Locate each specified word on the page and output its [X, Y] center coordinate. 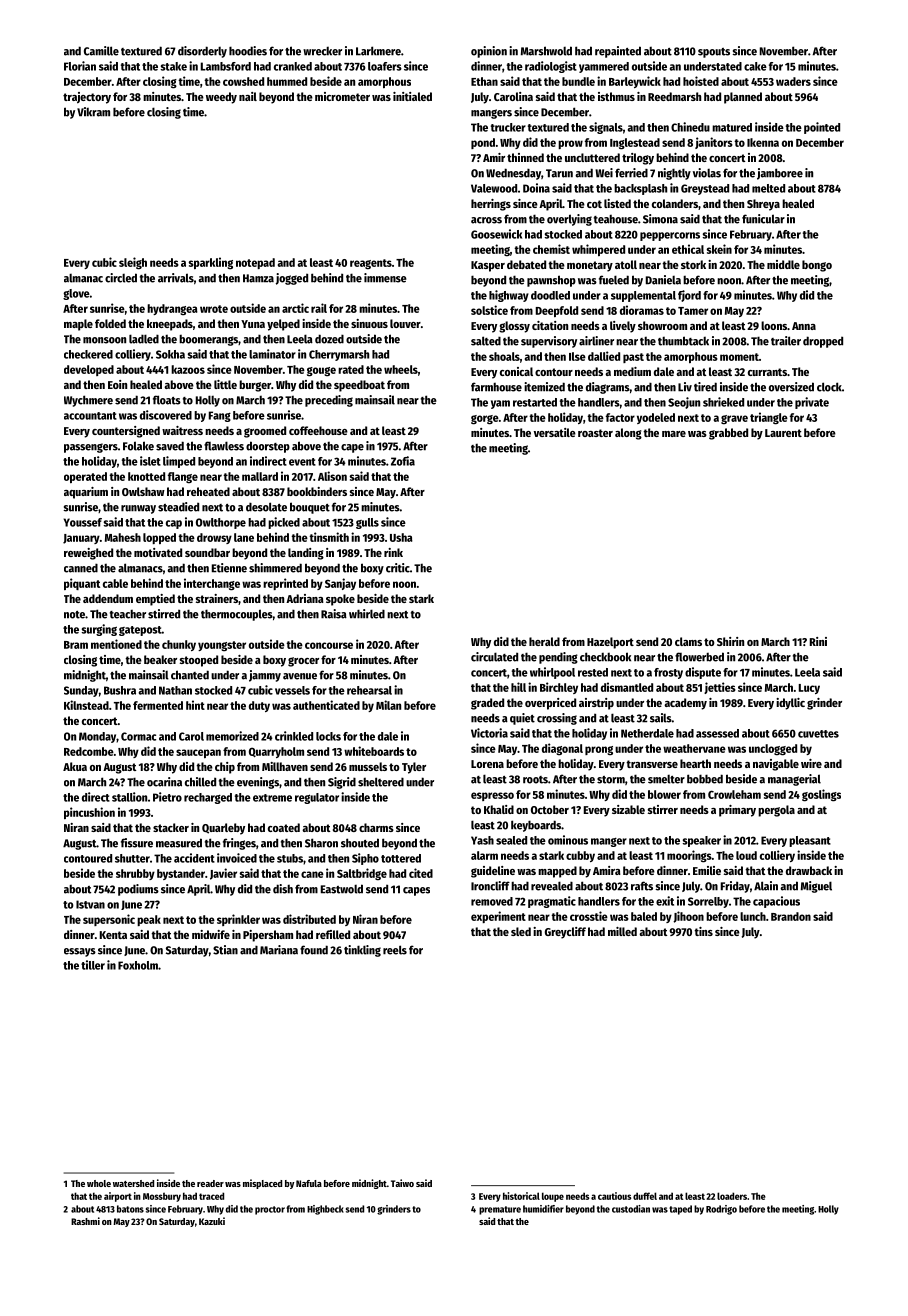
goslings [821, 795]
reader [210, 1183]
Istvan [90, 904]
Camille [101, 51]
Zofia [403, 461]
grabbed [728, 434]
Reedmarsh [674, 96]
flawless [224, 446]
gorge [485, 420]
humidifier [543, 1209]
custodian [631, 1209]
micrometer [342, 96]
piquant [82, 584]
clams [688, 641]
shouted [360, 843]
